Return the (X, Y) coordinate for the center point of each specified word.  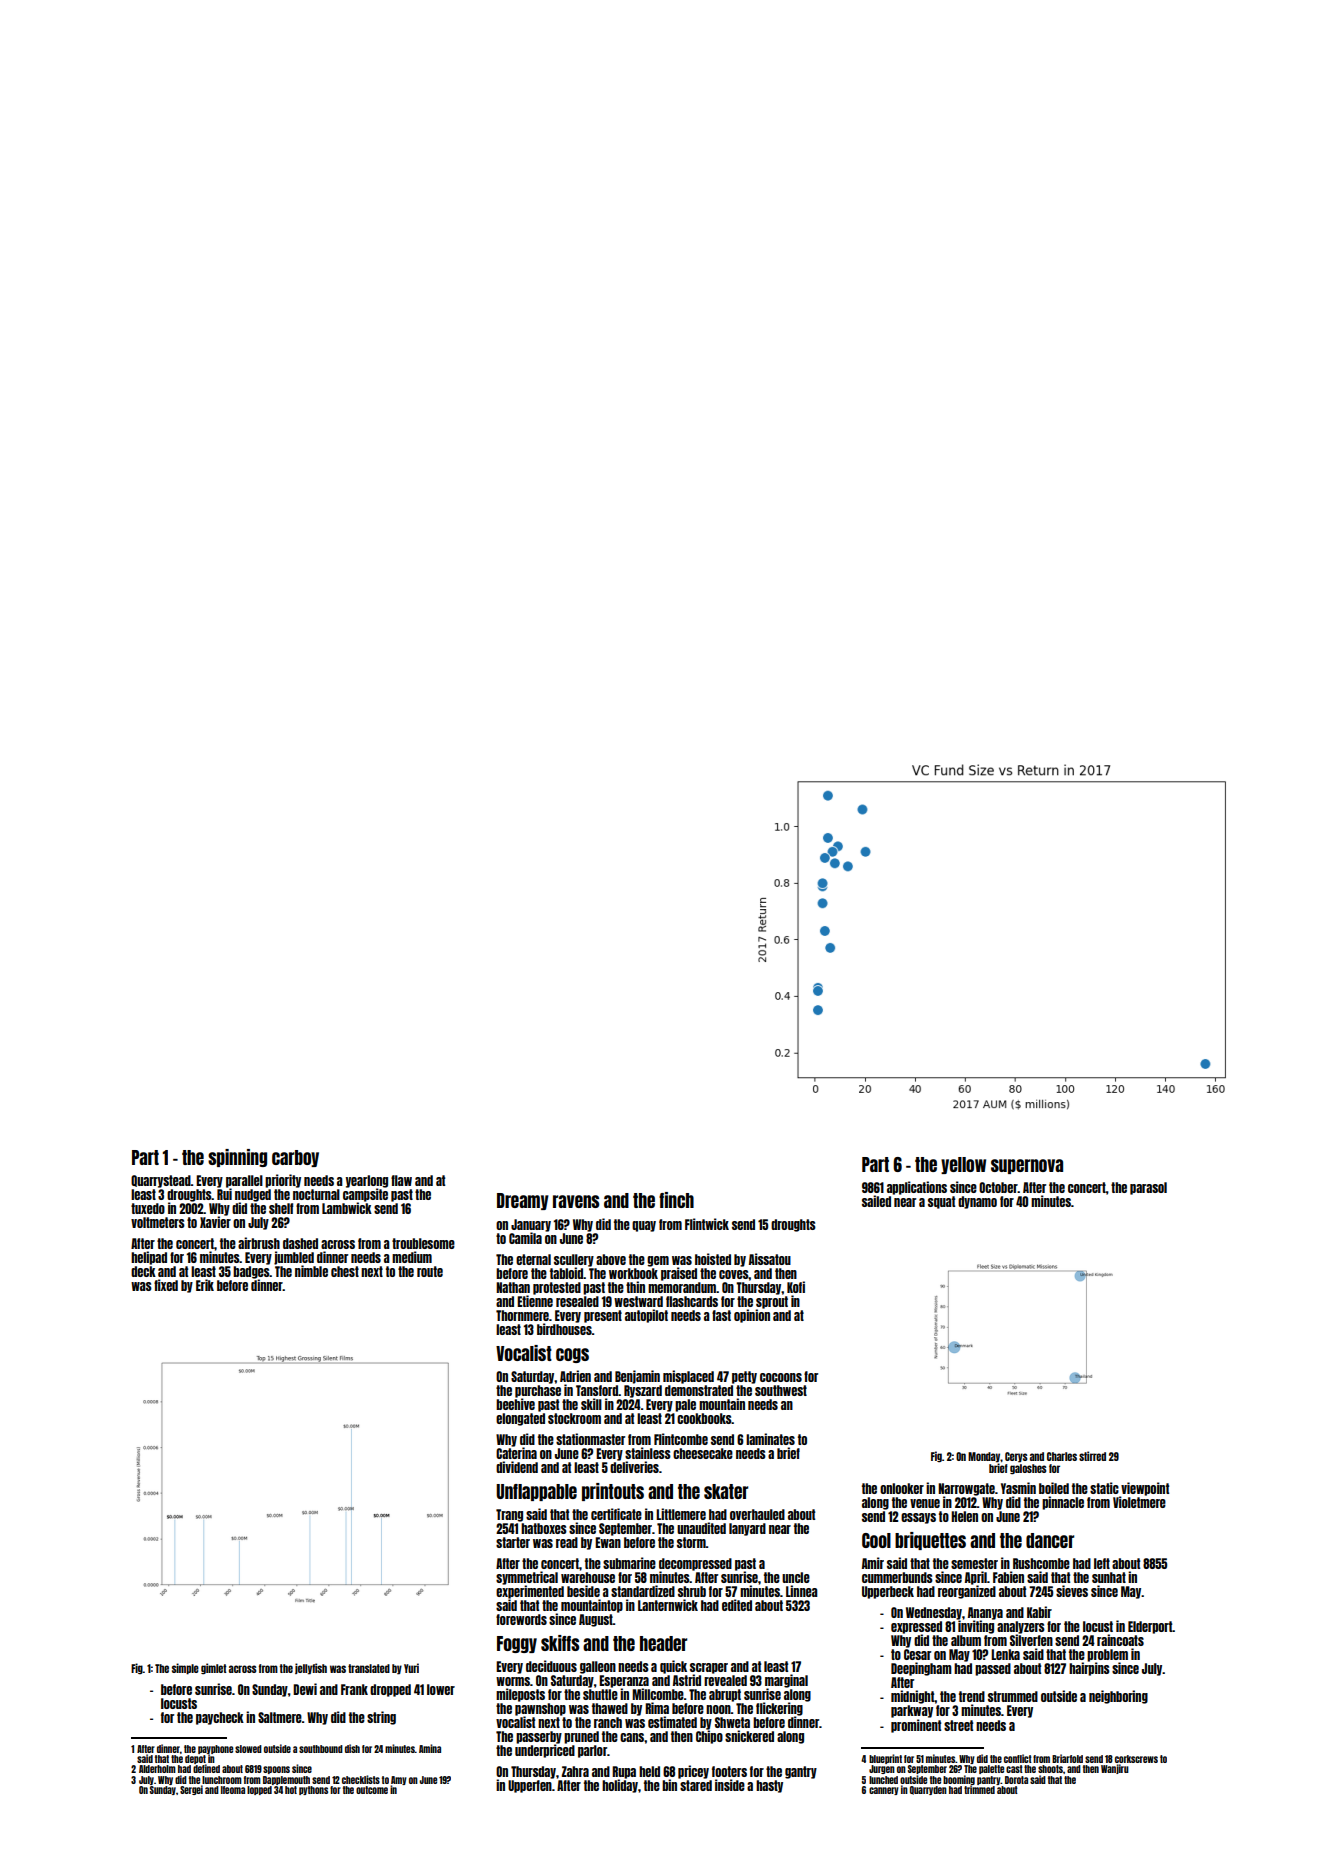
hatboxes (544, 1528)
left (1102, 1563)
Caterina (516, 1453)
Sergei (191, 1790)
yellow (963, 1165)
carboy (295, 1158)
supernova (1027, 1166)
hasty (769, 1786)
